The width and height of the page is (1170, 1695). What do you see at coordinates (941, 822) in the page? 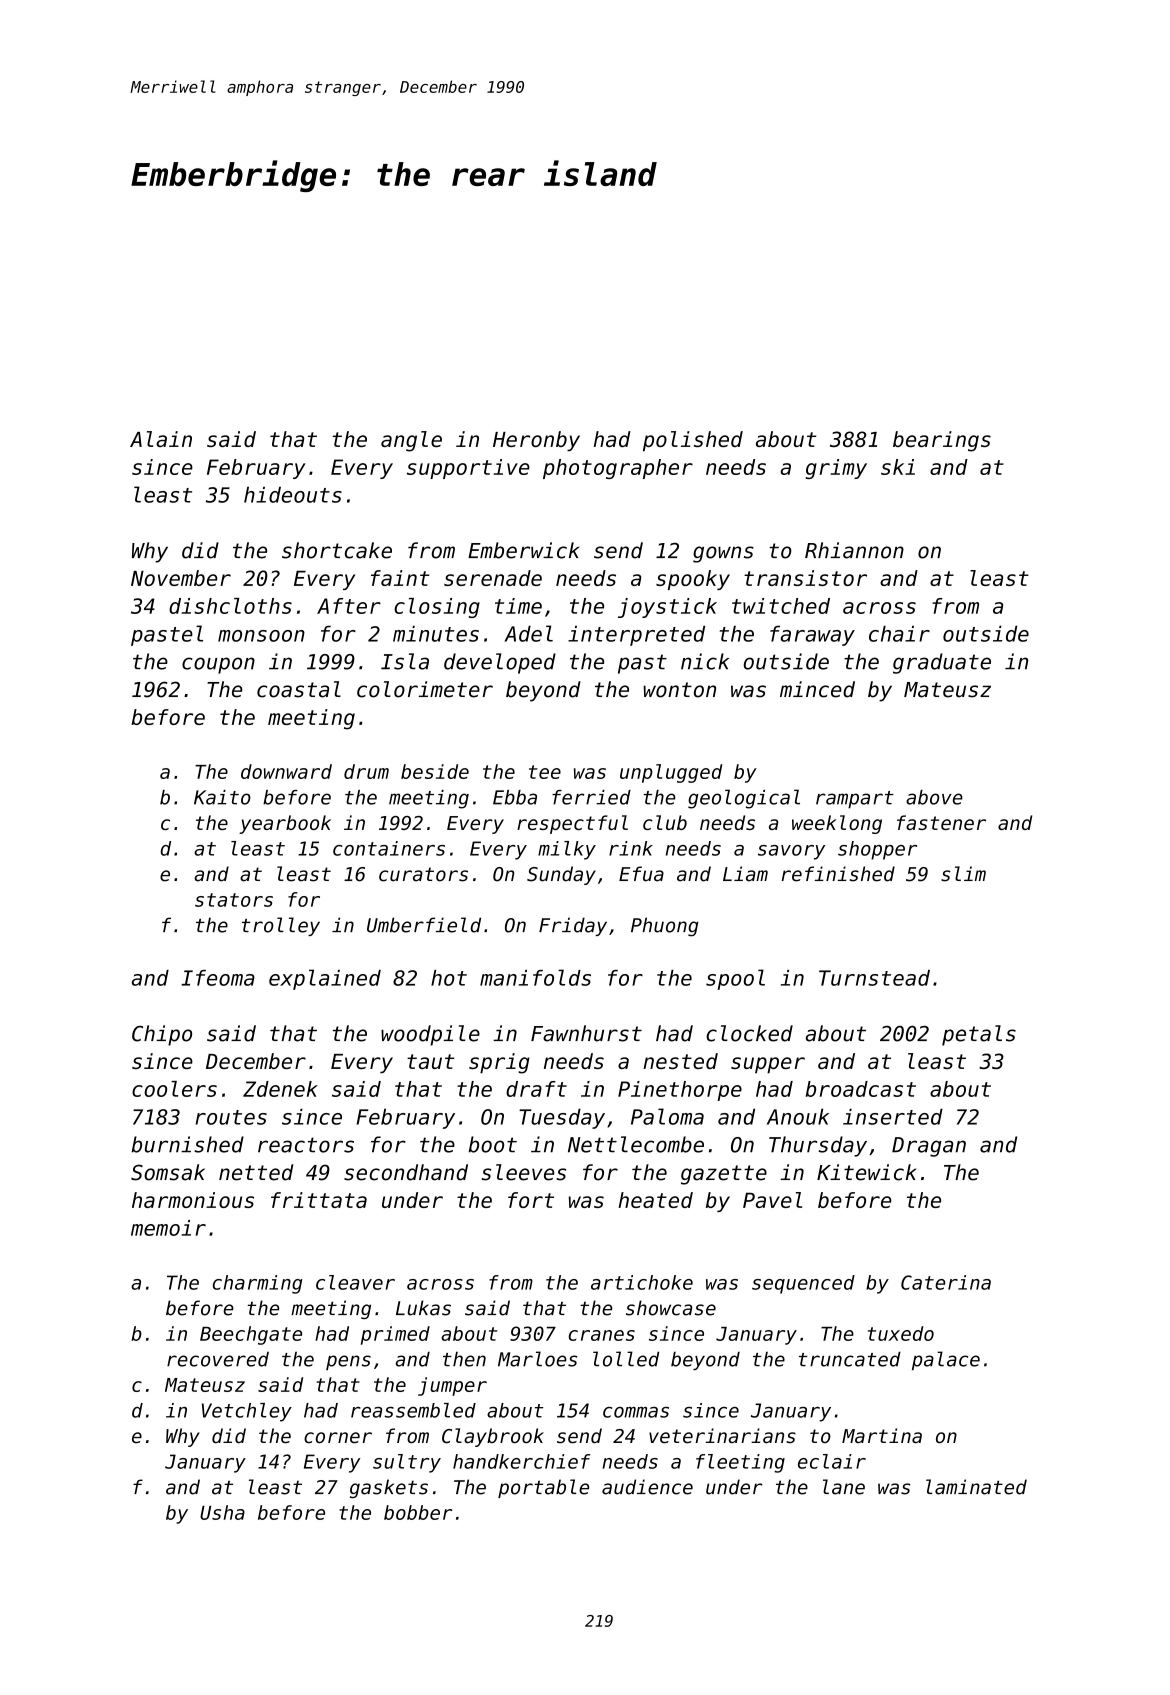
I see `fastener` at bounding box center [941, 822].
